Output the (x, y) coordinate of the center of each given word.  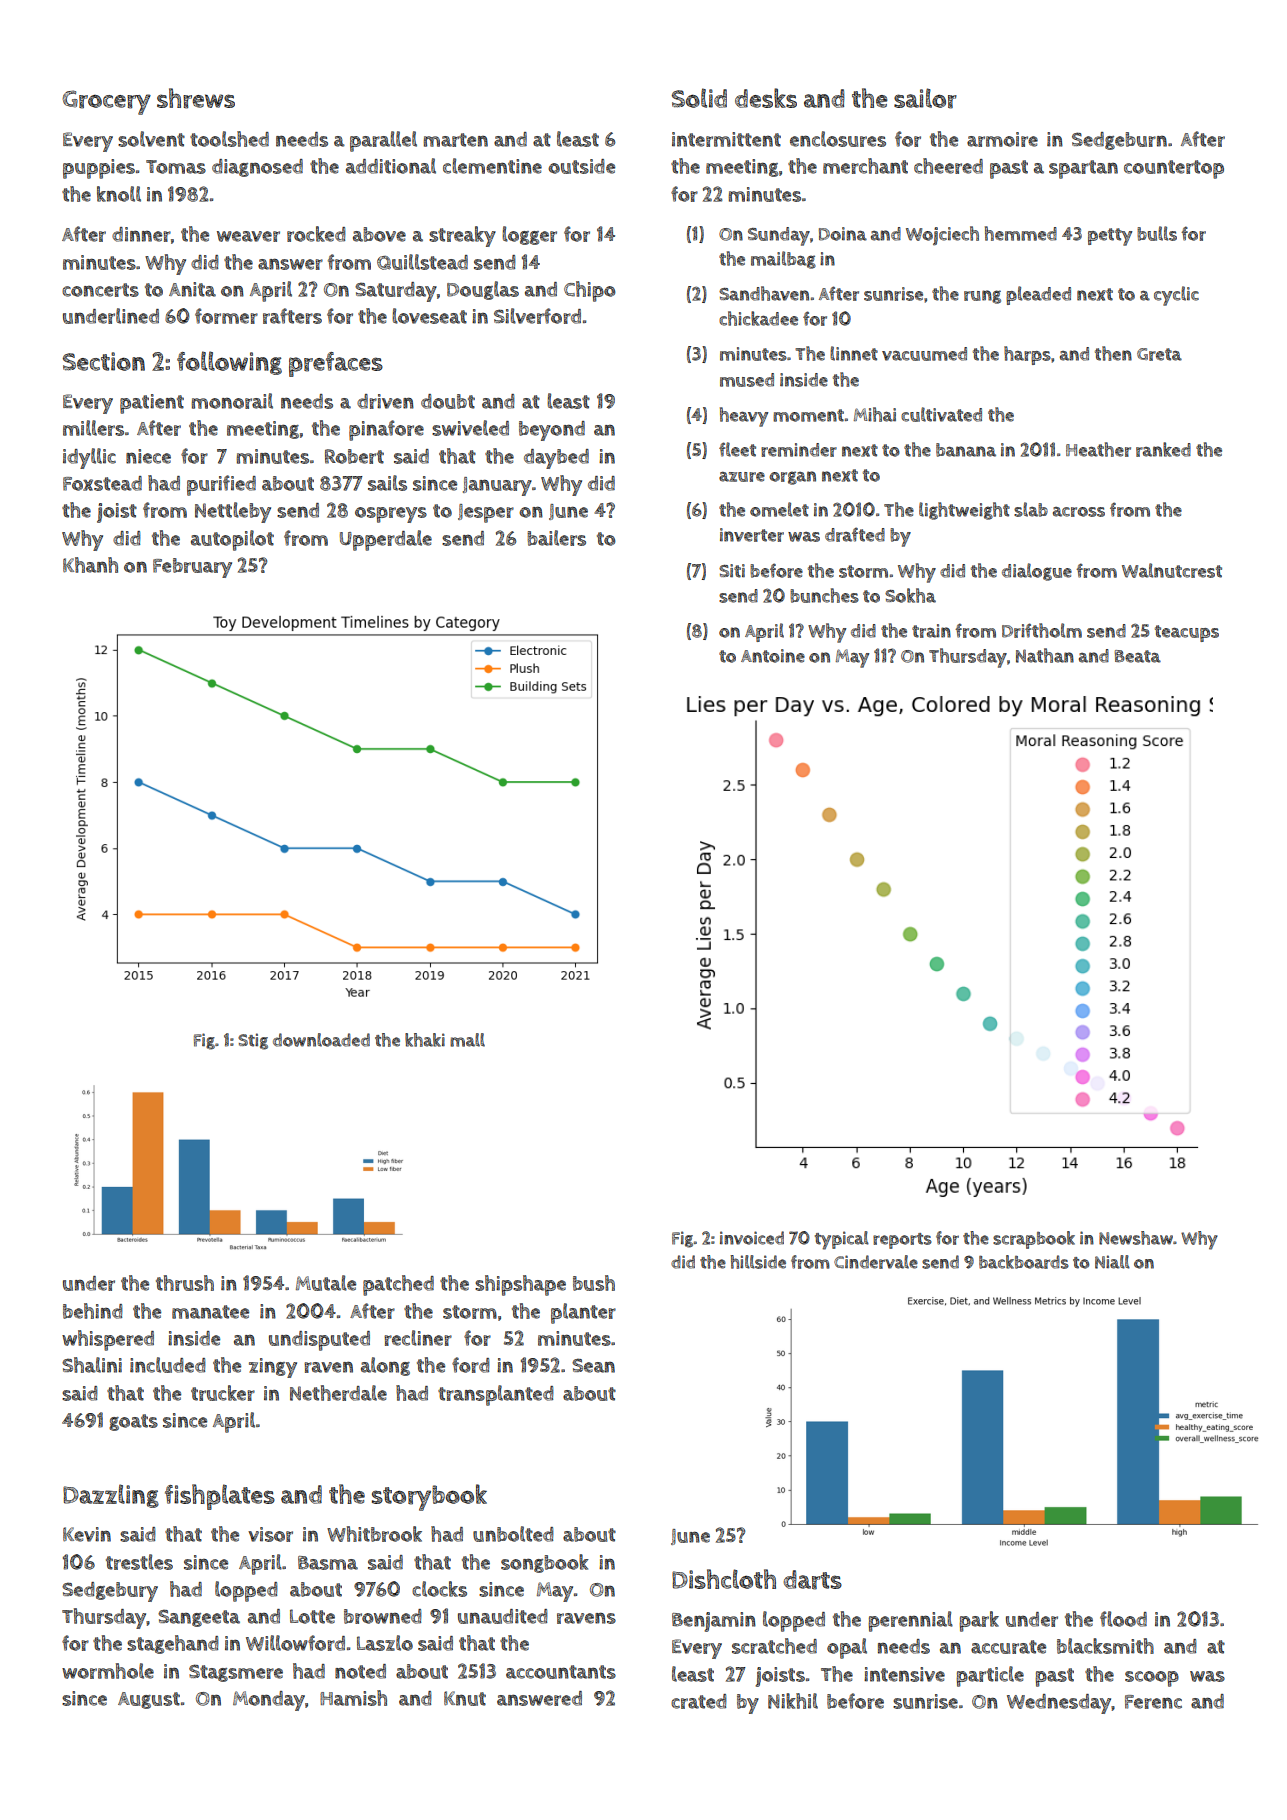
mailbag (783, 260)
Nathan (1045, 655)
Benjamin (714, 1622)
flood (1123, 1619)
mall (467, 1040)
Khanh (90, 565)
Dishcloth (724, 1579)
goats (133, 1422)
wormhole (108, 1671)
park (979, 1621)
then (1113, 353)
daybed (556, 459)
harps (1027, 355)
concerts (100, 290)
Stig (253, 1041)
